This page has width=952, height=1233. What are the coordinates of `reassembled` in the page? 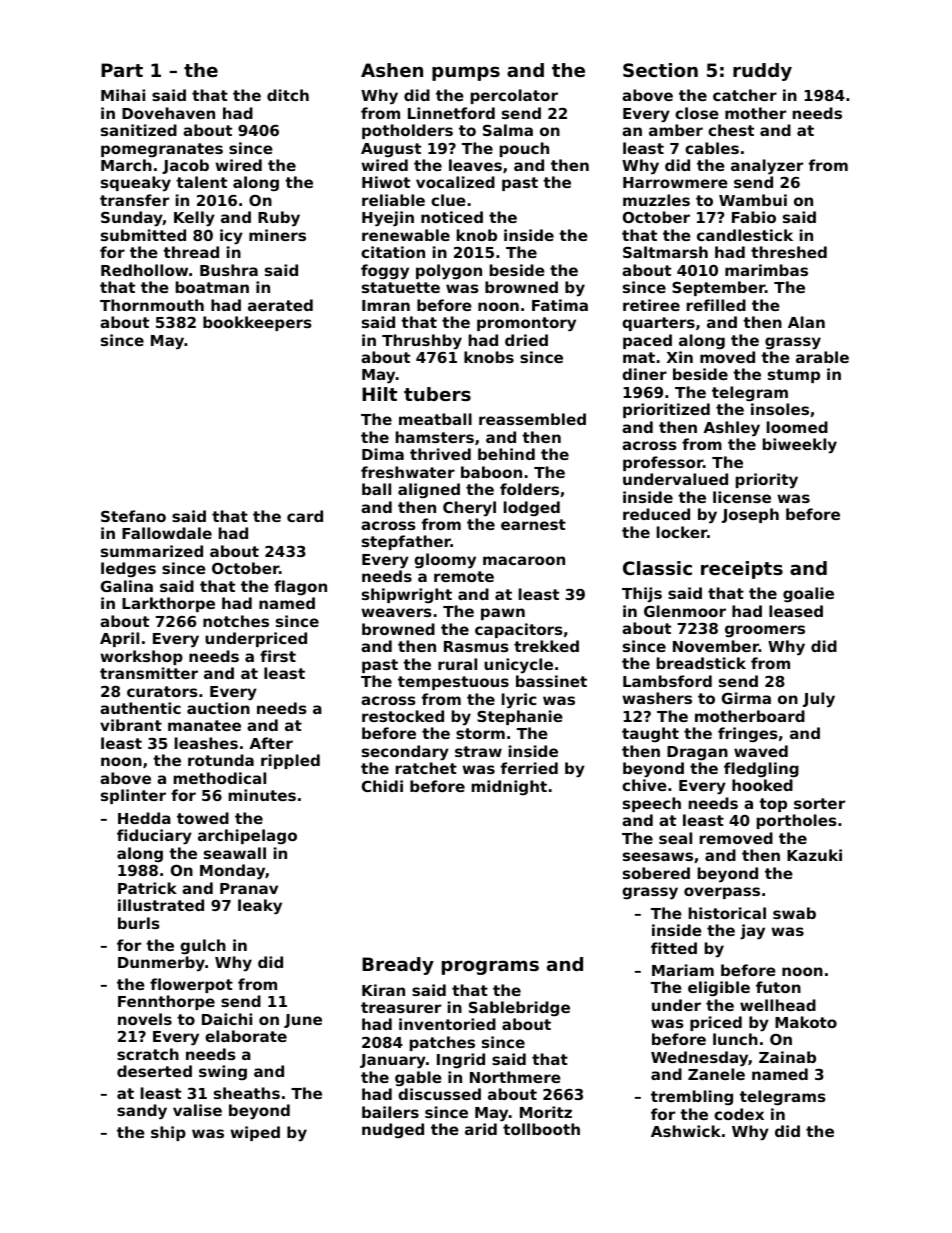 It's located at (532, 419).
